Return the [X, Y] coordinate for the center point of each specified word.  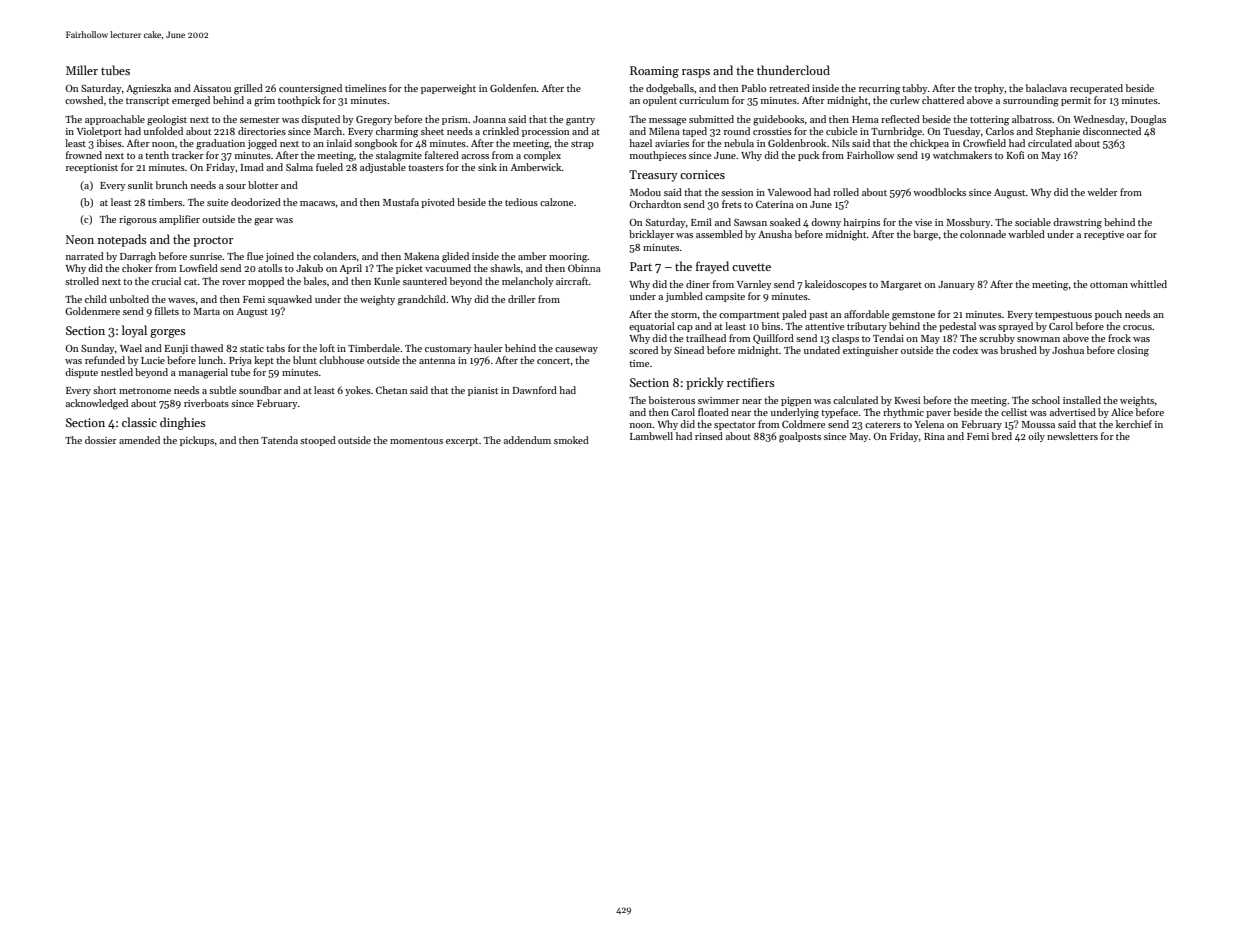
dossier [101, 440]
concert [553, 361]
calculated [855, 400]
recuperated [1096, 89]
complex [542, 156]
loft [327, 348]
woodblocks [939, 192]
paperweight [448, 89]
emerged [191, 101]
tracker [188, 155]
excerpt [462, 442]
